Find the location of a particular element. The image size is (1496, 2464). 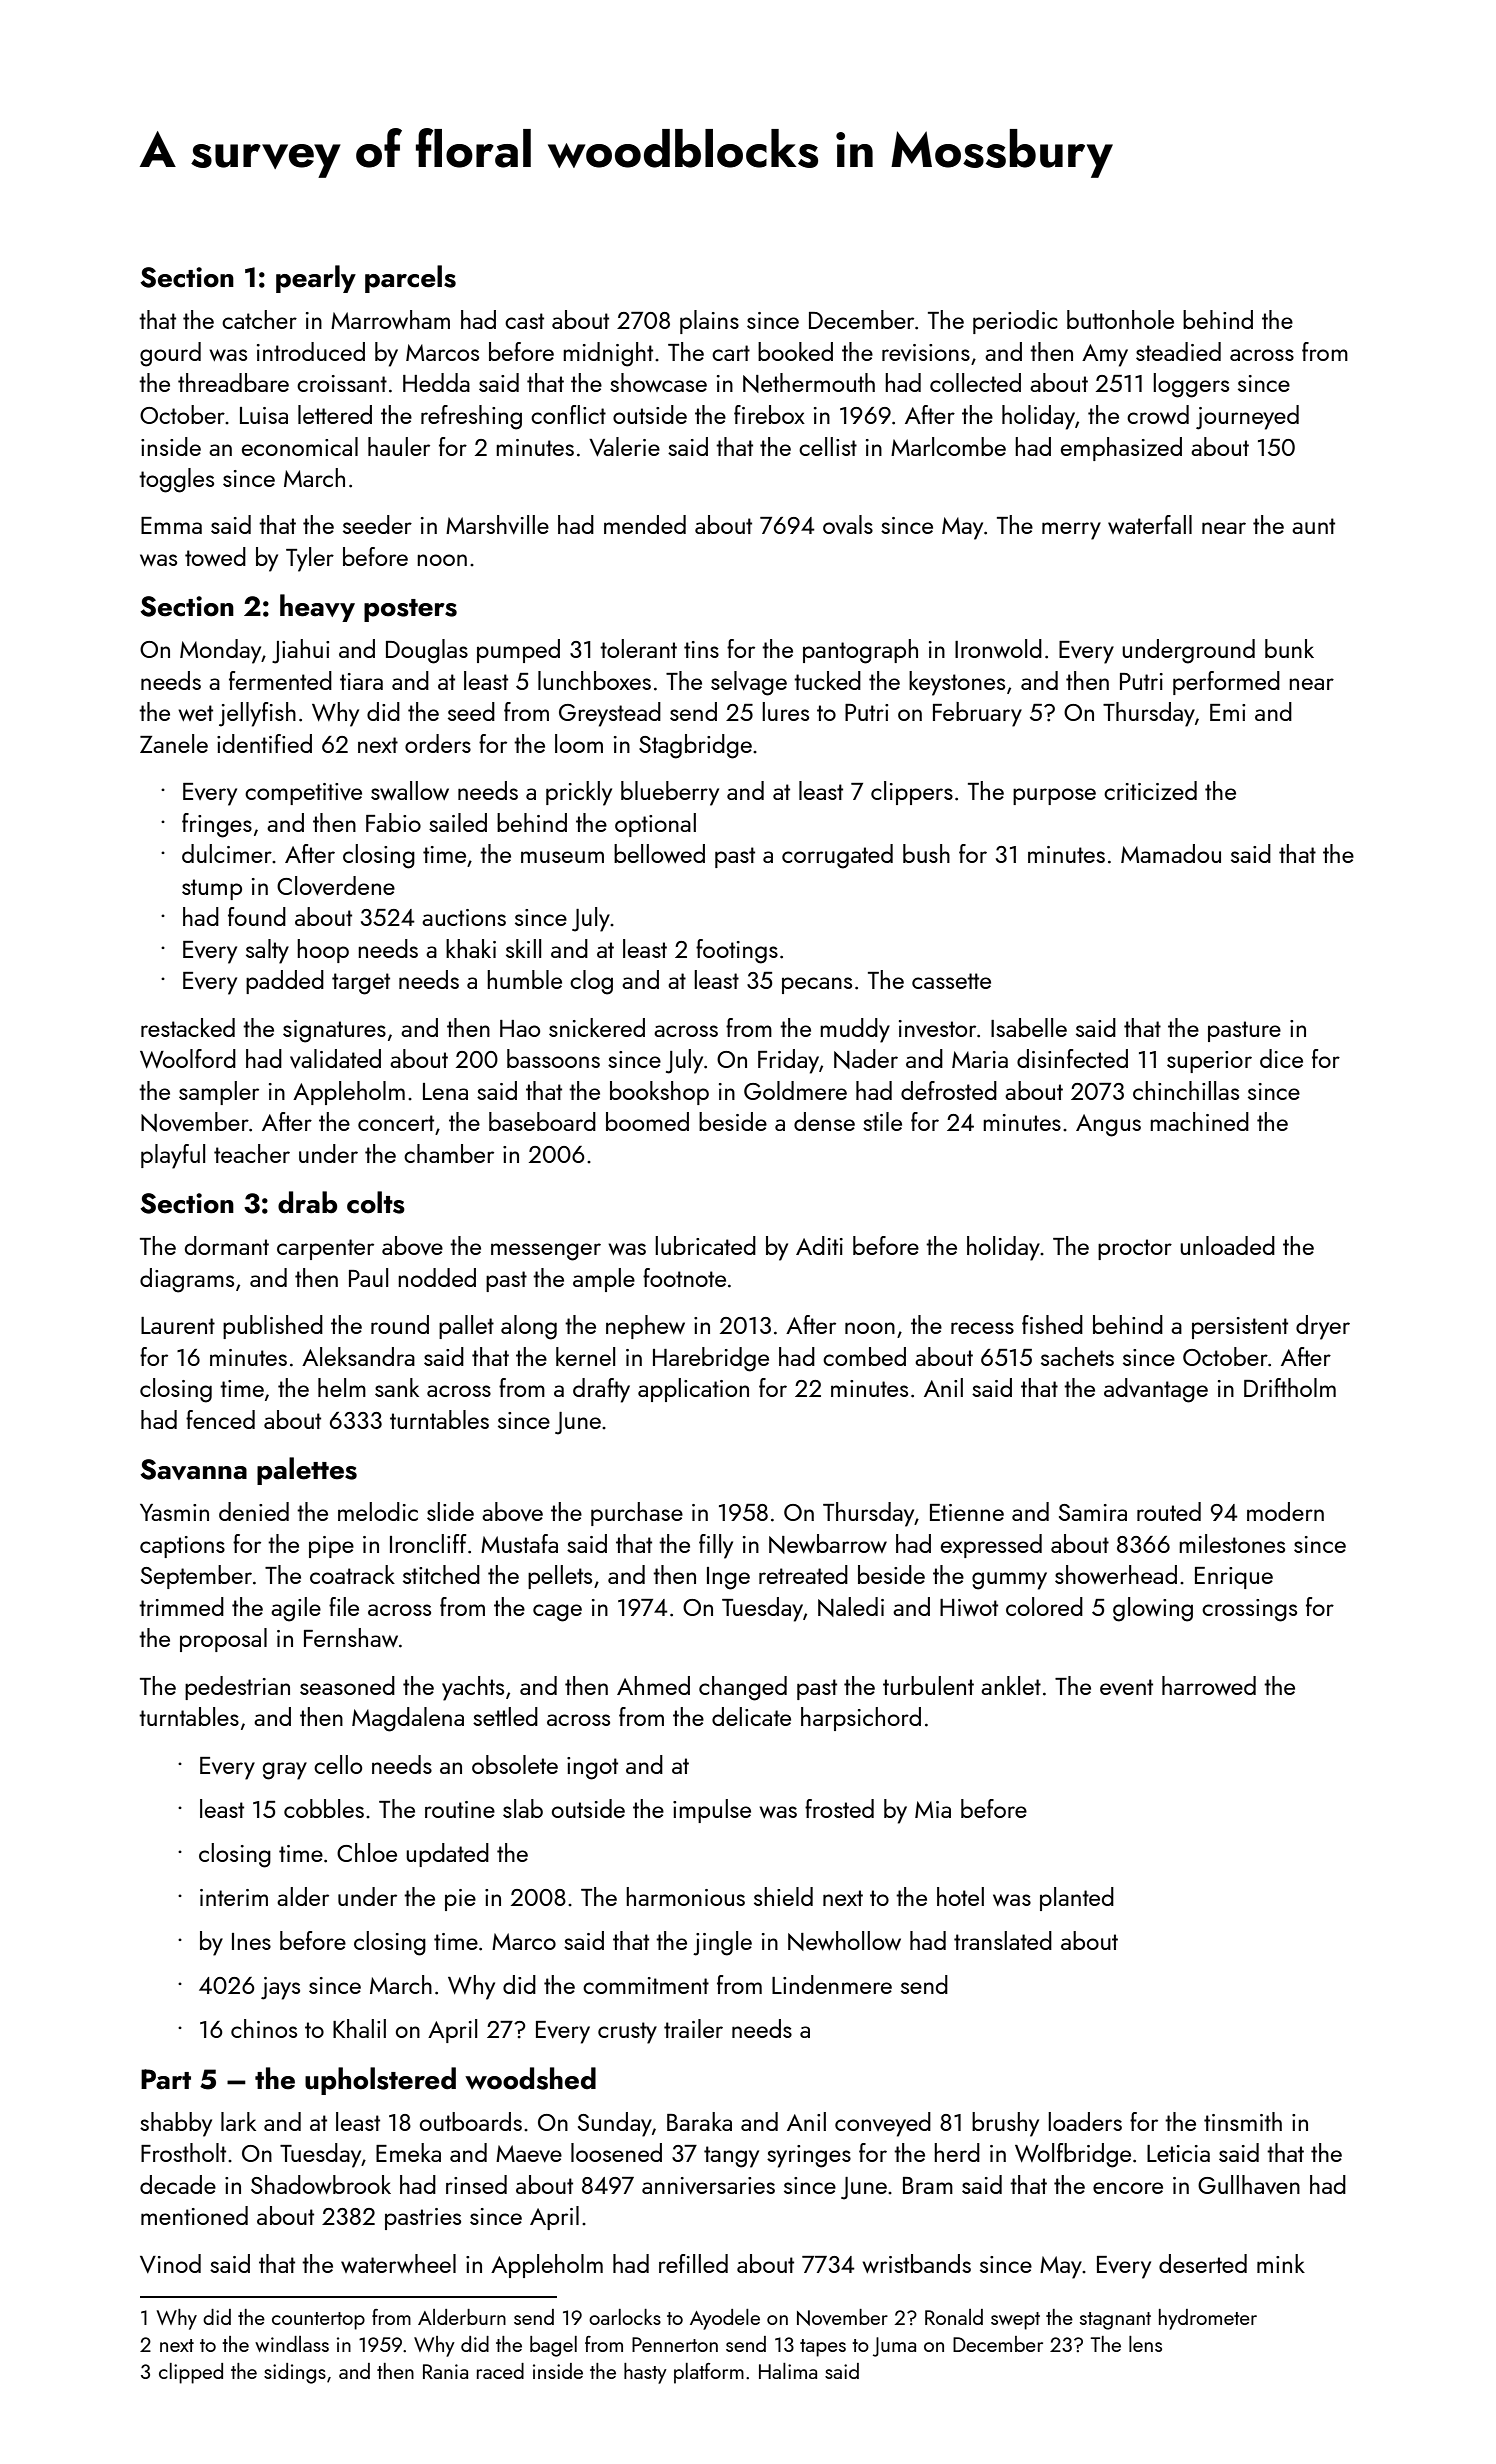

plains is located at coordinates (709, 322).
